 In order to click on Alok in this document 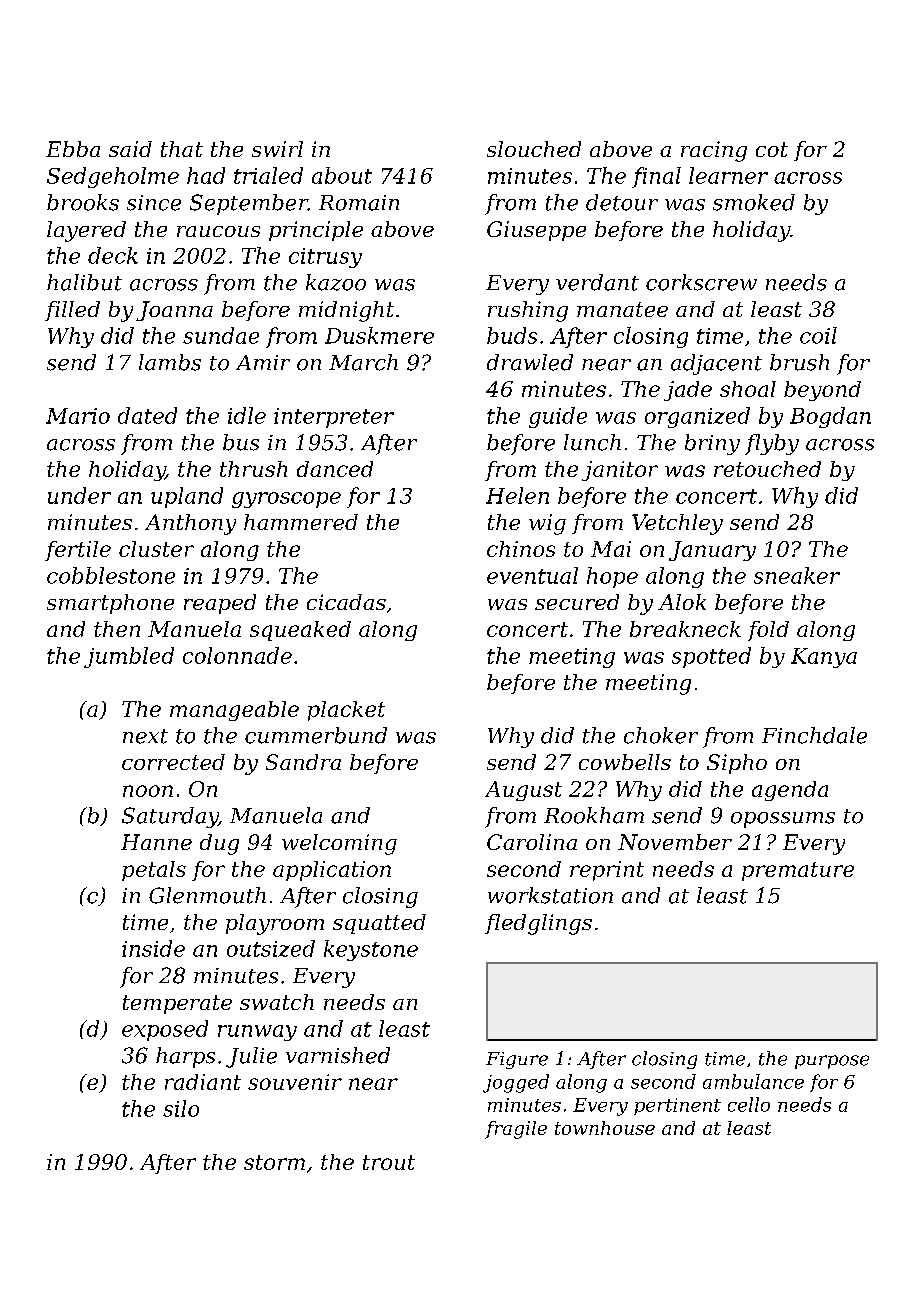, I will do `click(682, 602)`.
